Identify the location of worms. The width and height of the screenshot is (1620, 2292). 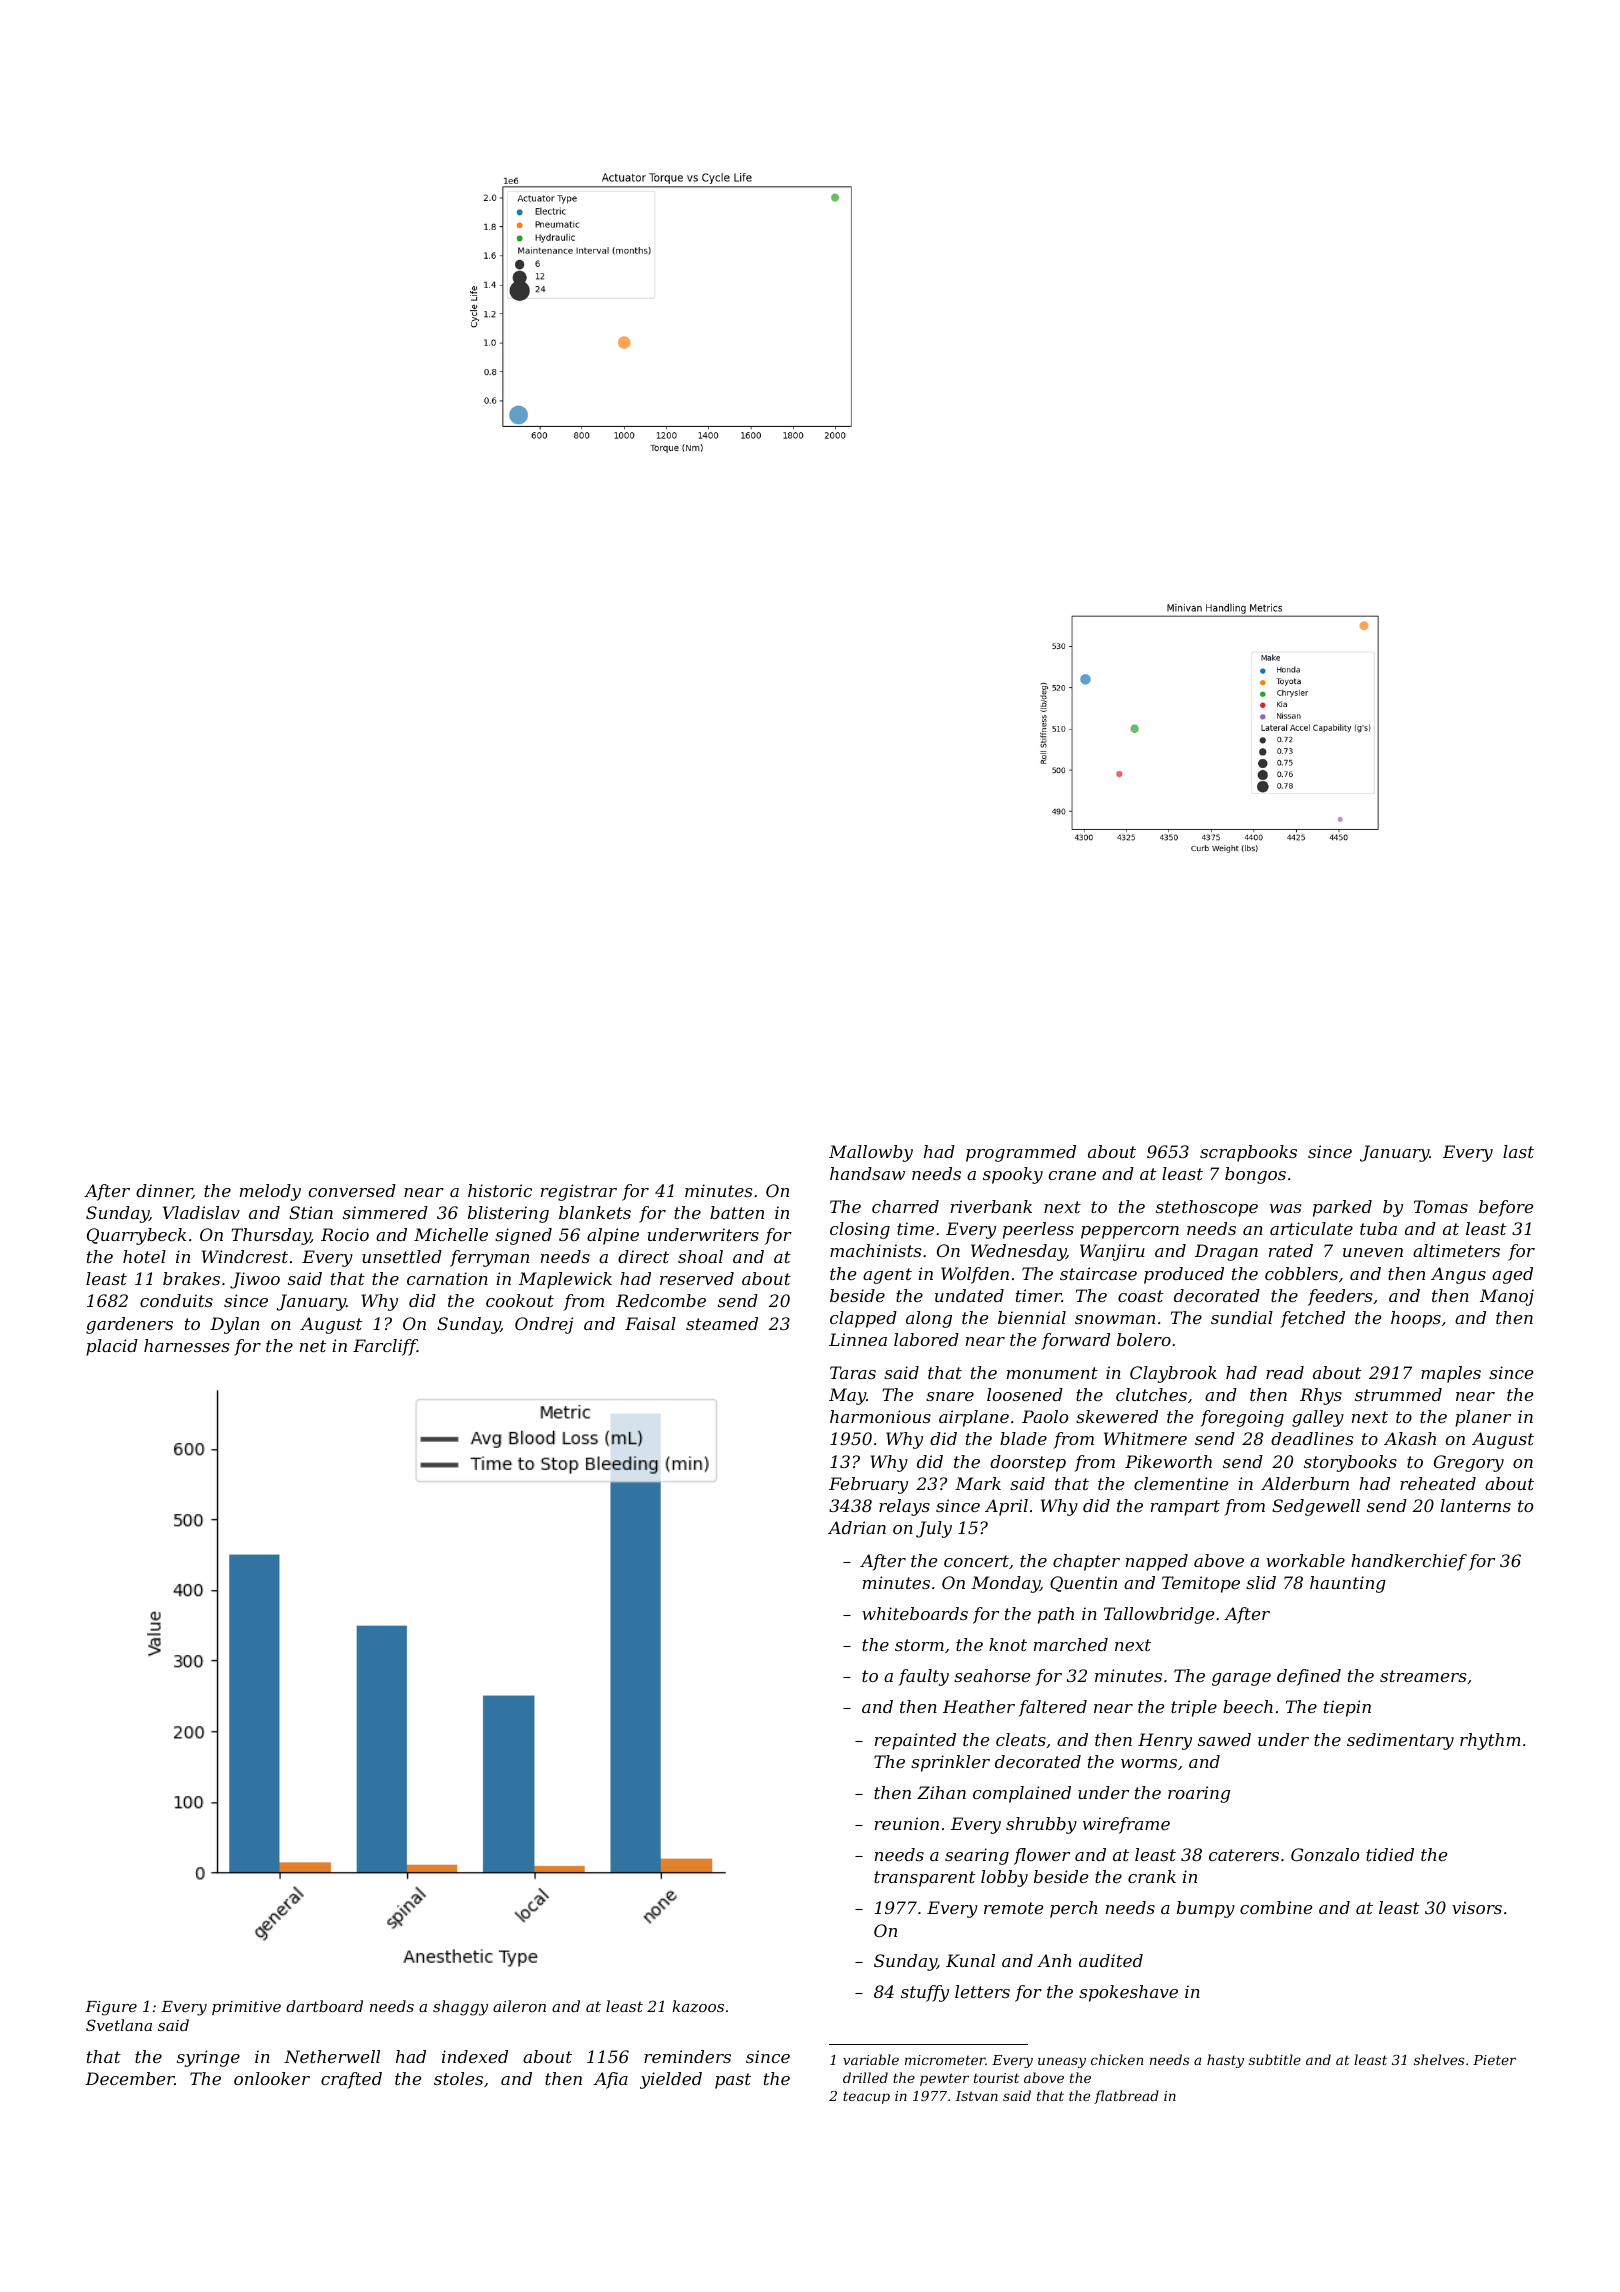
(1149, 1763).
